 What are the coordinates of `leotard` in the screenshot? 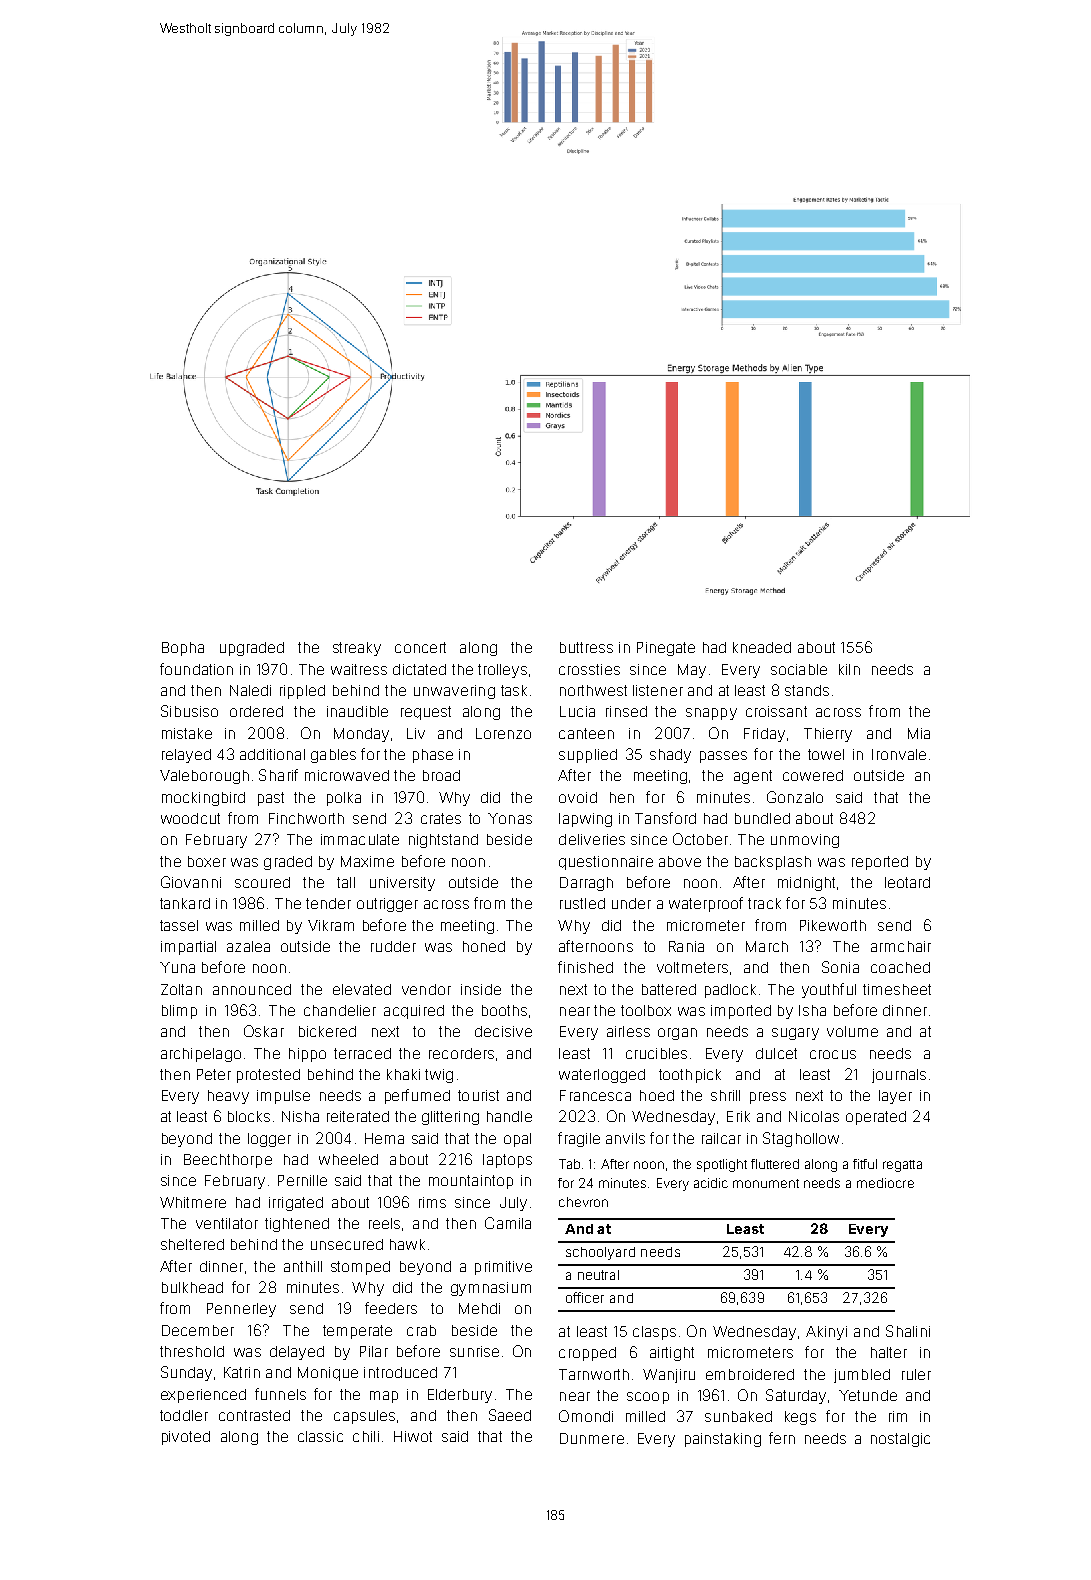 It's located at (907, 882).
